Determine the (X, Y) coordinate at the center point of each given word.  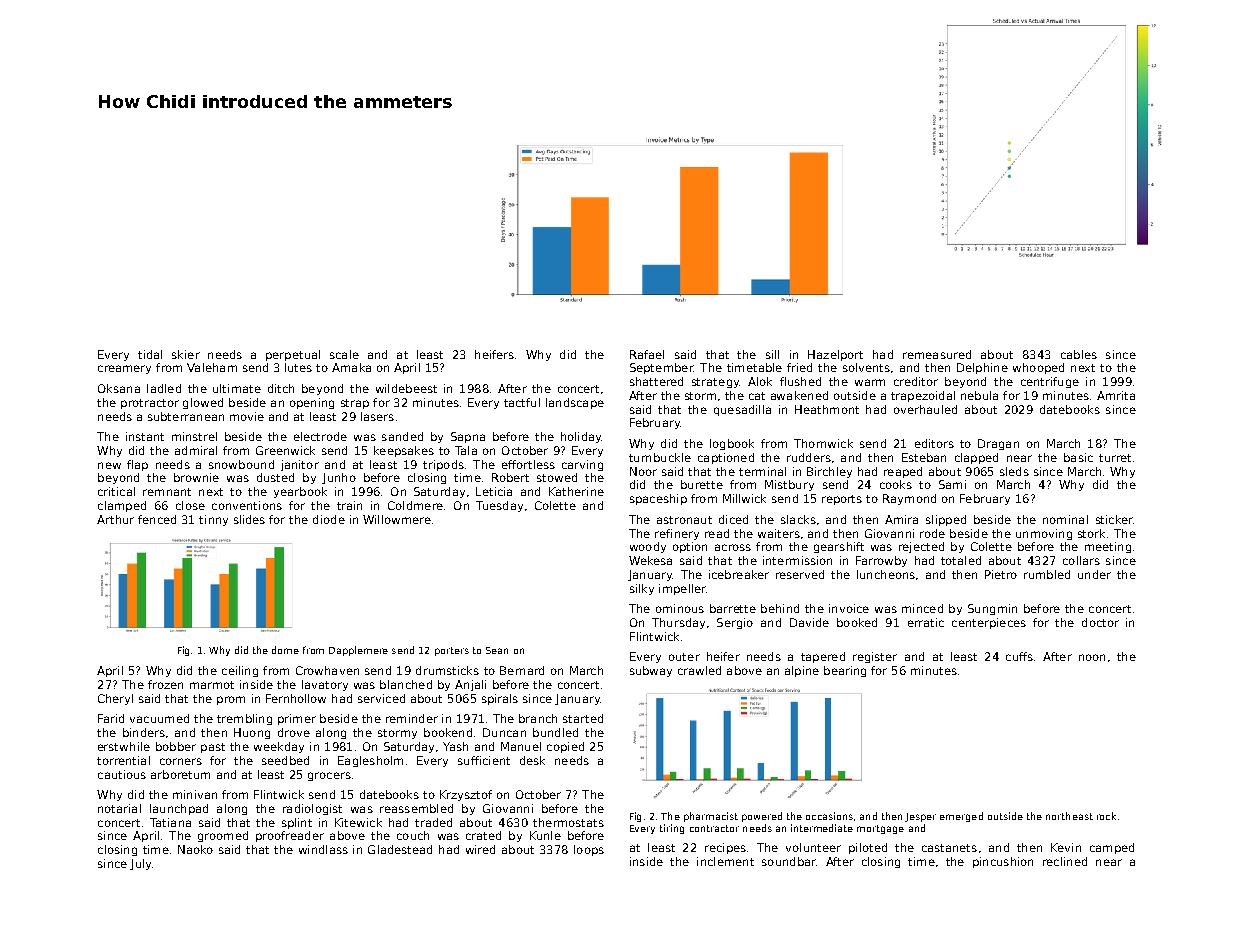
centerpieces (989, 623)
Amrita (1116, 395)
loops (589, 850)
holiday (581, 437)
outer (684, 657)
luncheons (886, 574)
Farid (111, 718)
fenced (157, 519)
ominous (680, 608)
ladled (164, 388)
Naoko (195, 849)
